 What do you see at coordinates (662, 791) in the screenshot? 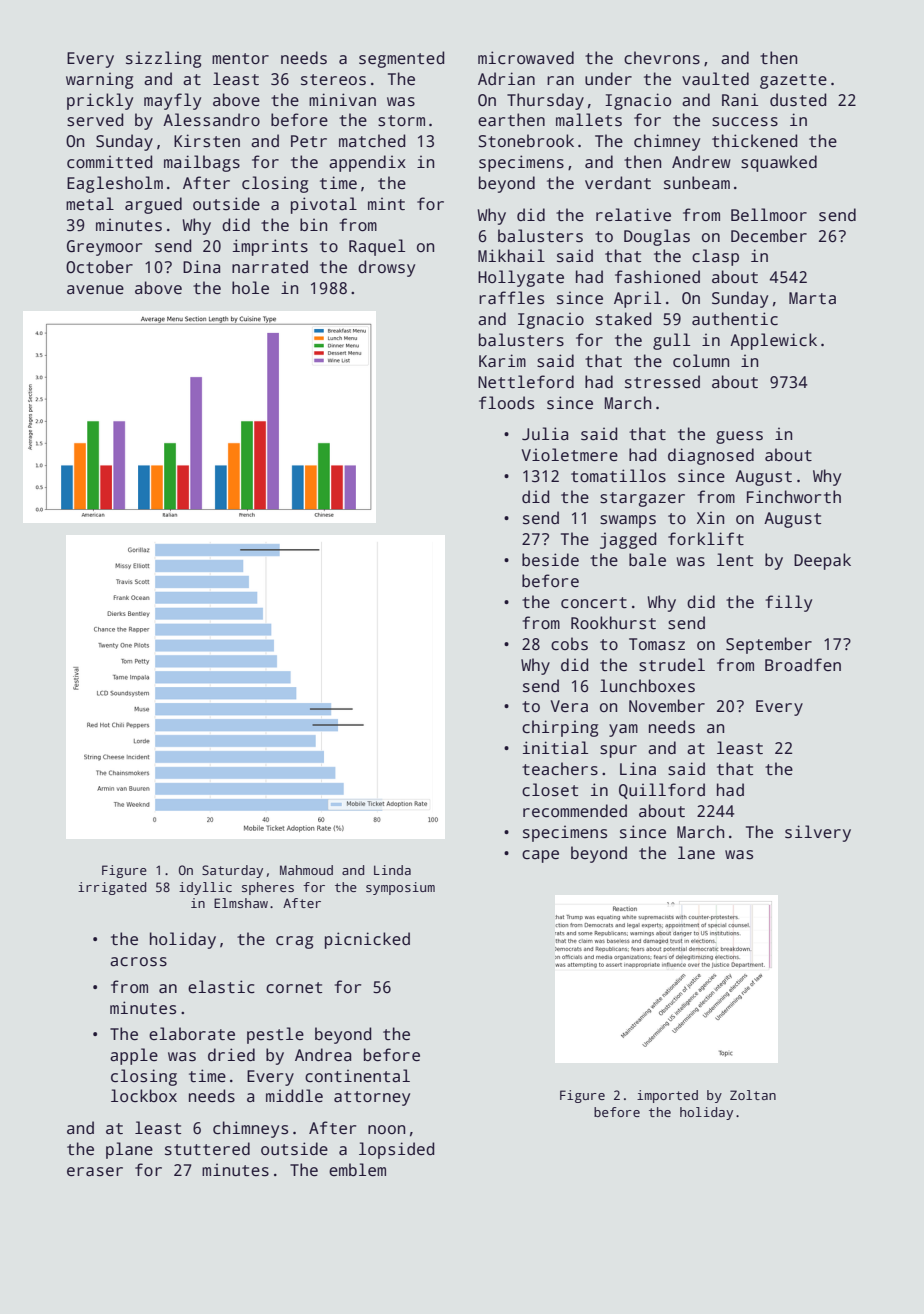
I see `Quillford` at bounding box center [662, 791].
